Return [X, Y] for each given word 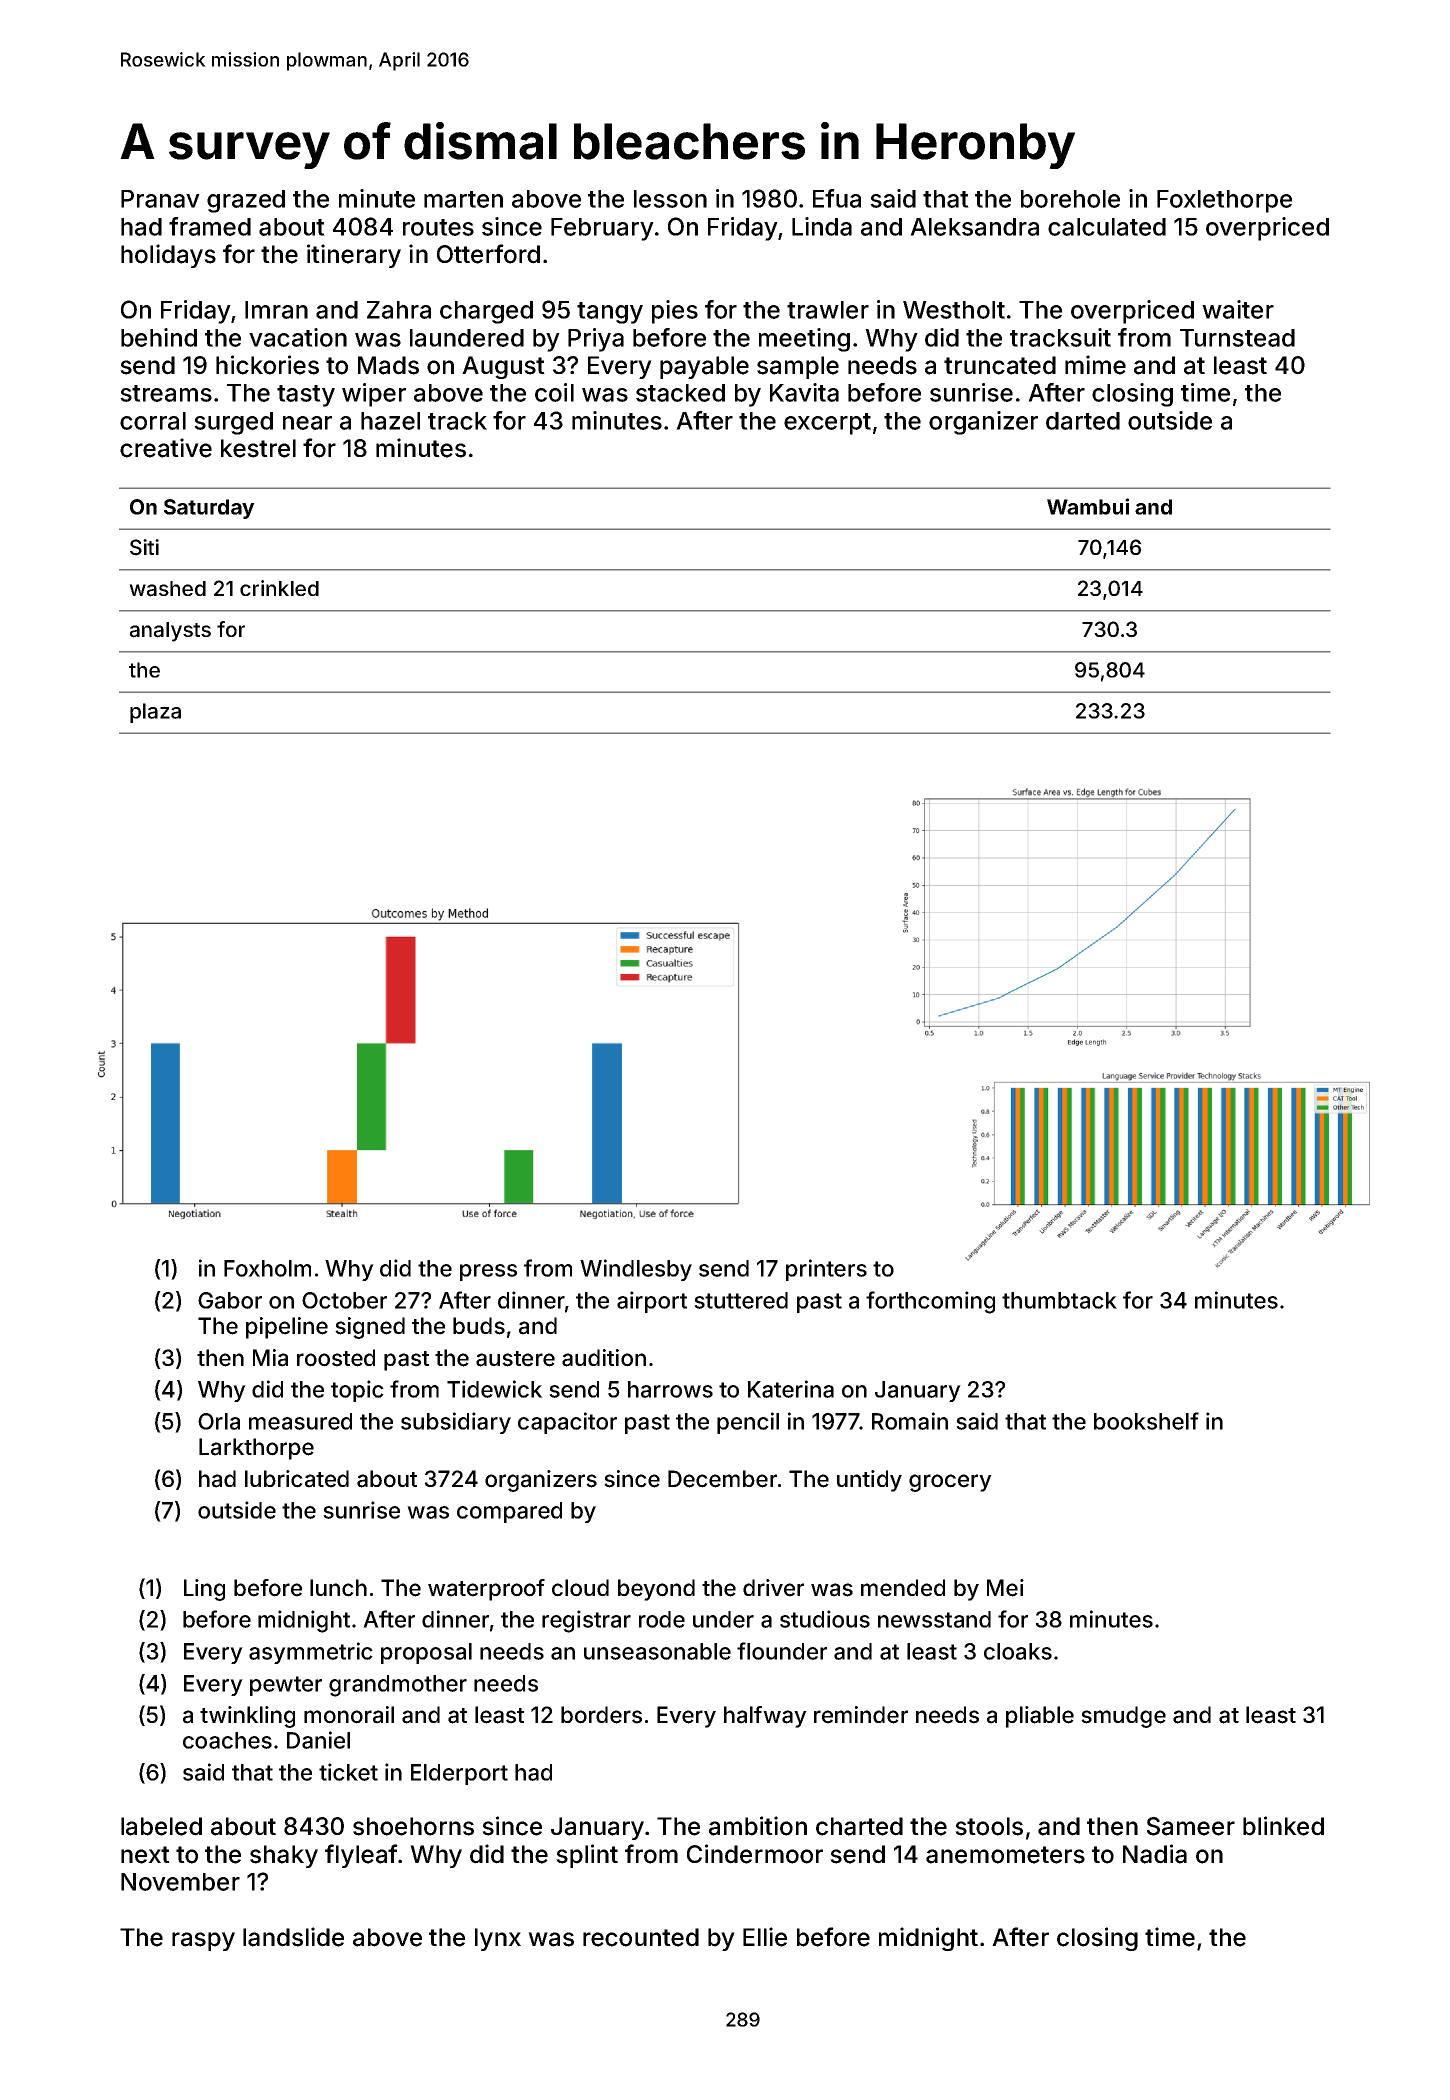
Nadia [1155, 1854]
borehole [1070, 199]
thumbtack [1059, 1300]
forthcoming [930, 1302]
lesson [670, 199]
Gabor [230, 1300]
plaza [155, 713]
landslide [293, 1937]
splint [587, 1856]
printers [826, 1270]
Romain [910, 1421]
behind [159, 337]
